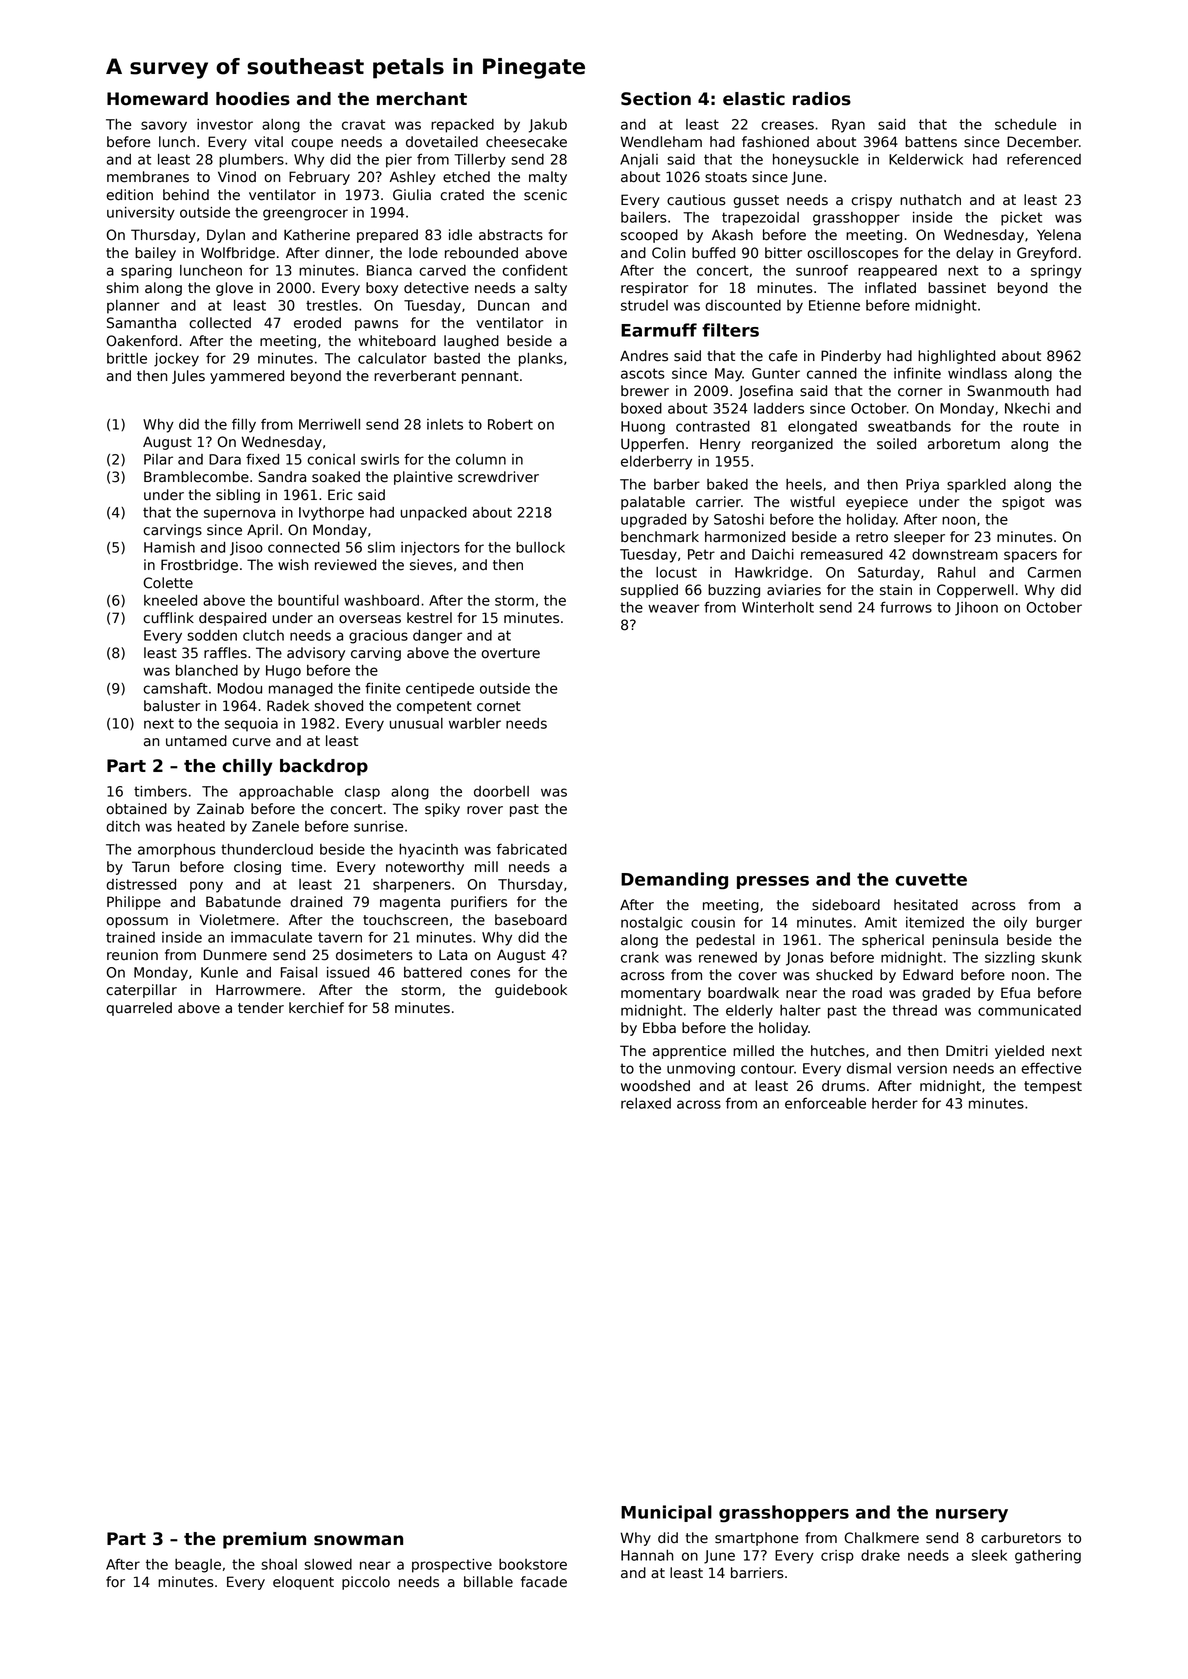 This screenshot has height=1679, width=1188. Describe the element at coordinates (452, 1566) in the screenshot. I see `prospective` at that location.
